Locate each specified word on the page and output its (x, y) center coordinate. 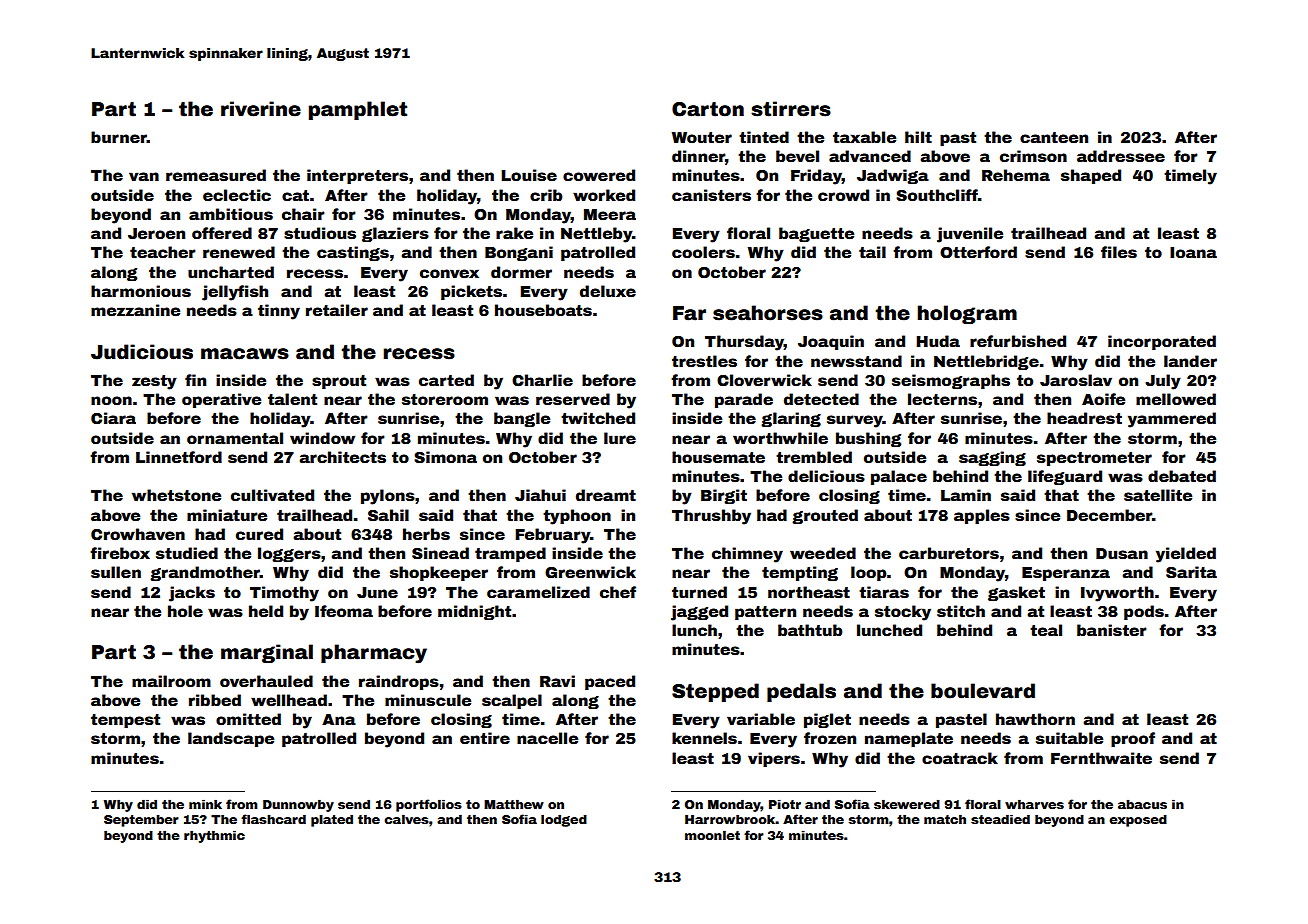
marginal (267, 653)
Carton (708, 109)
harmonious (141, 291)
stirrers (791, 109)
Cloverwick (764, 380)
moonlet (712, 835)
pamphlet (358, 110)
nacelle (547, 738)
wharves (1034, 804)
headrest (1084, 418)
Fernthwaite (1101, 758)
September (141, 820)
